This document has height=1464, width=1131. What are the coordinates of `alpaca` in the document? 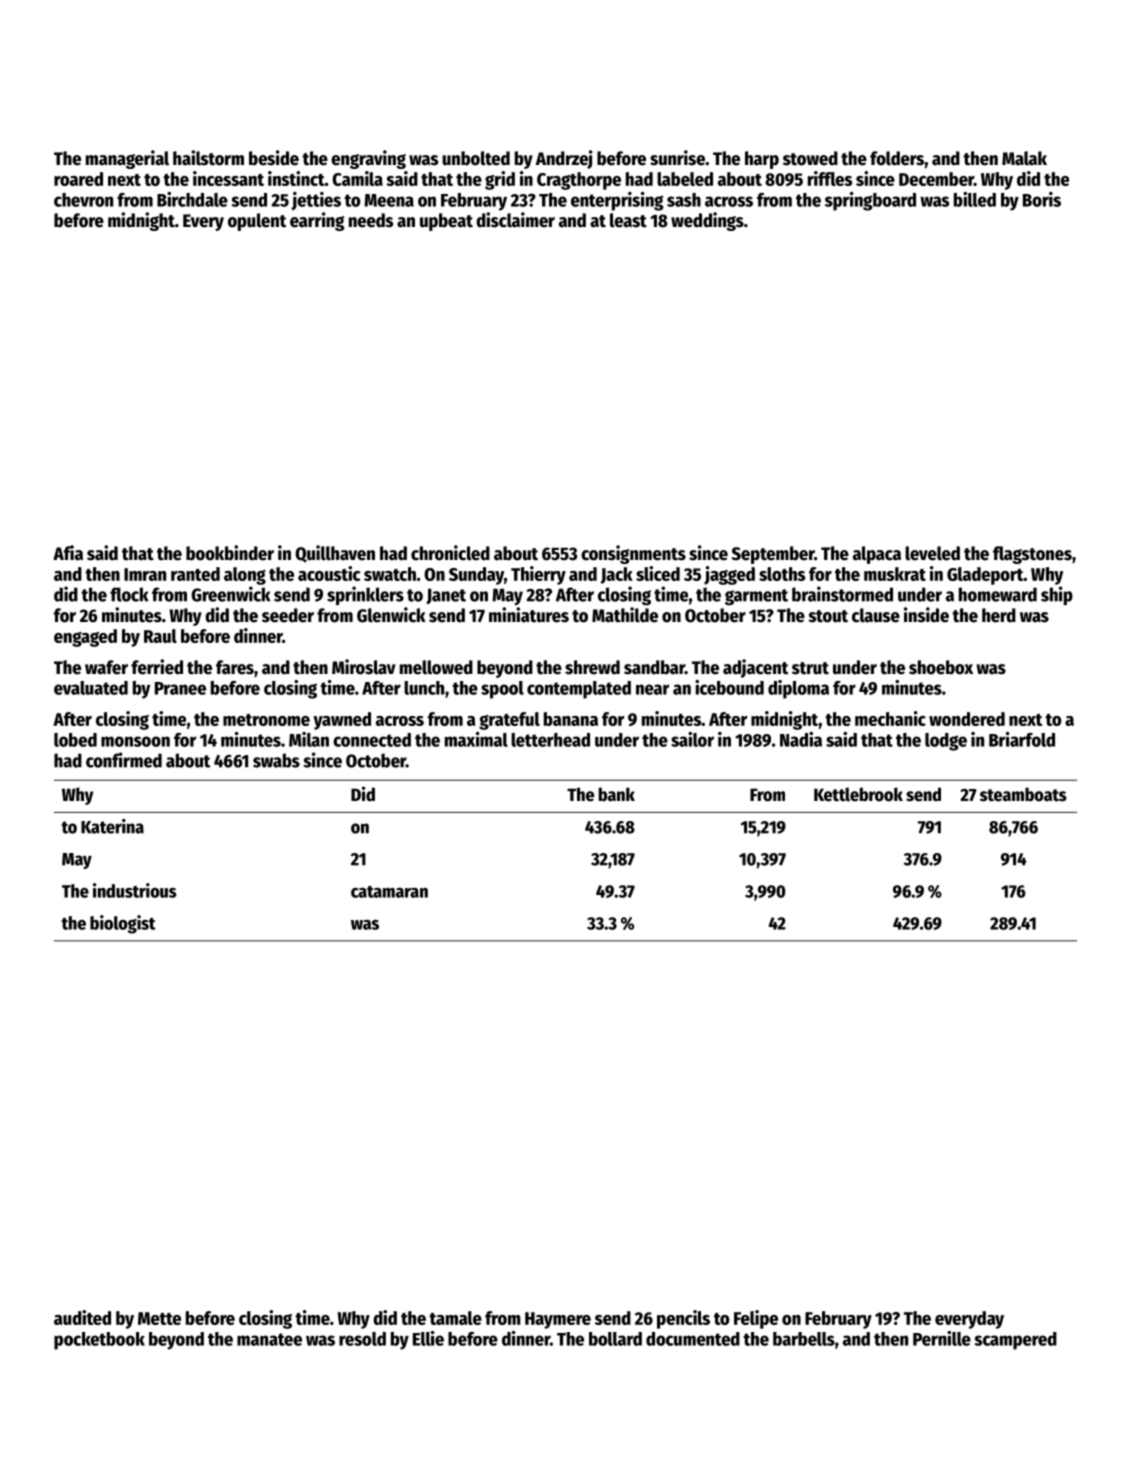 It's located at (877, 555).
